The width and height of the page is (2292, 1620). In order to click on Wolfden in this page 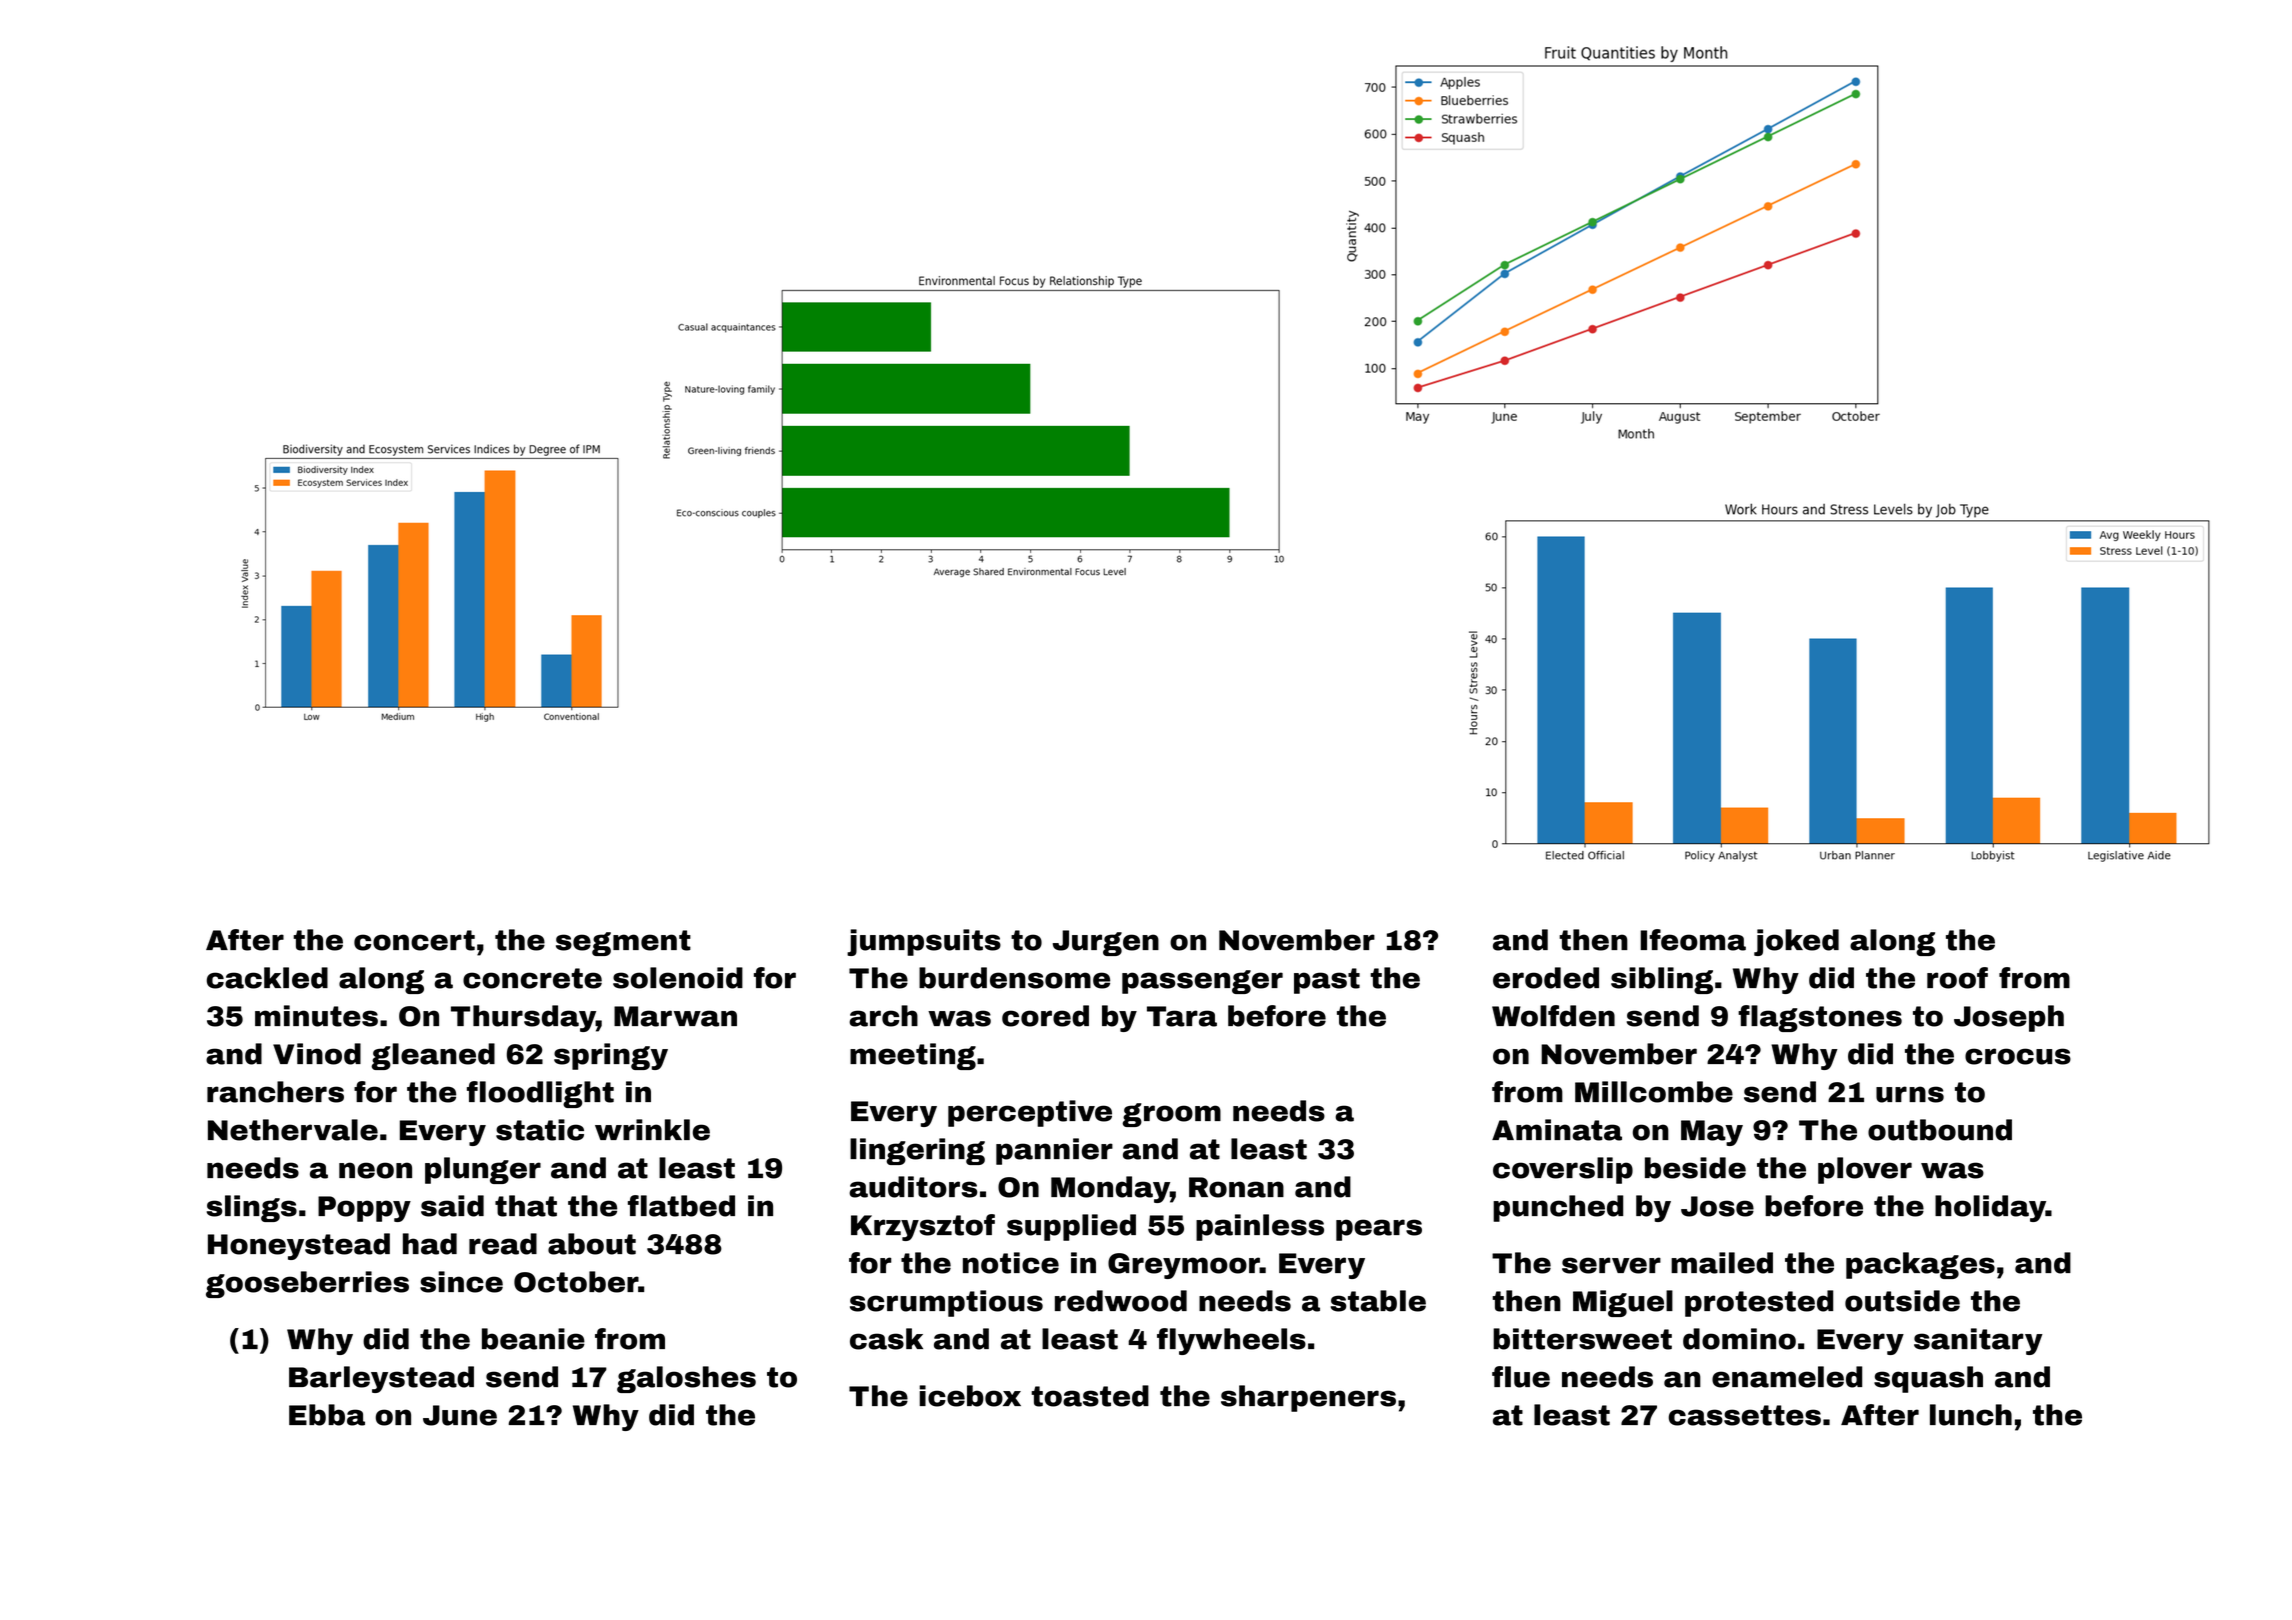, I will do `click(1553, 1016)`.
